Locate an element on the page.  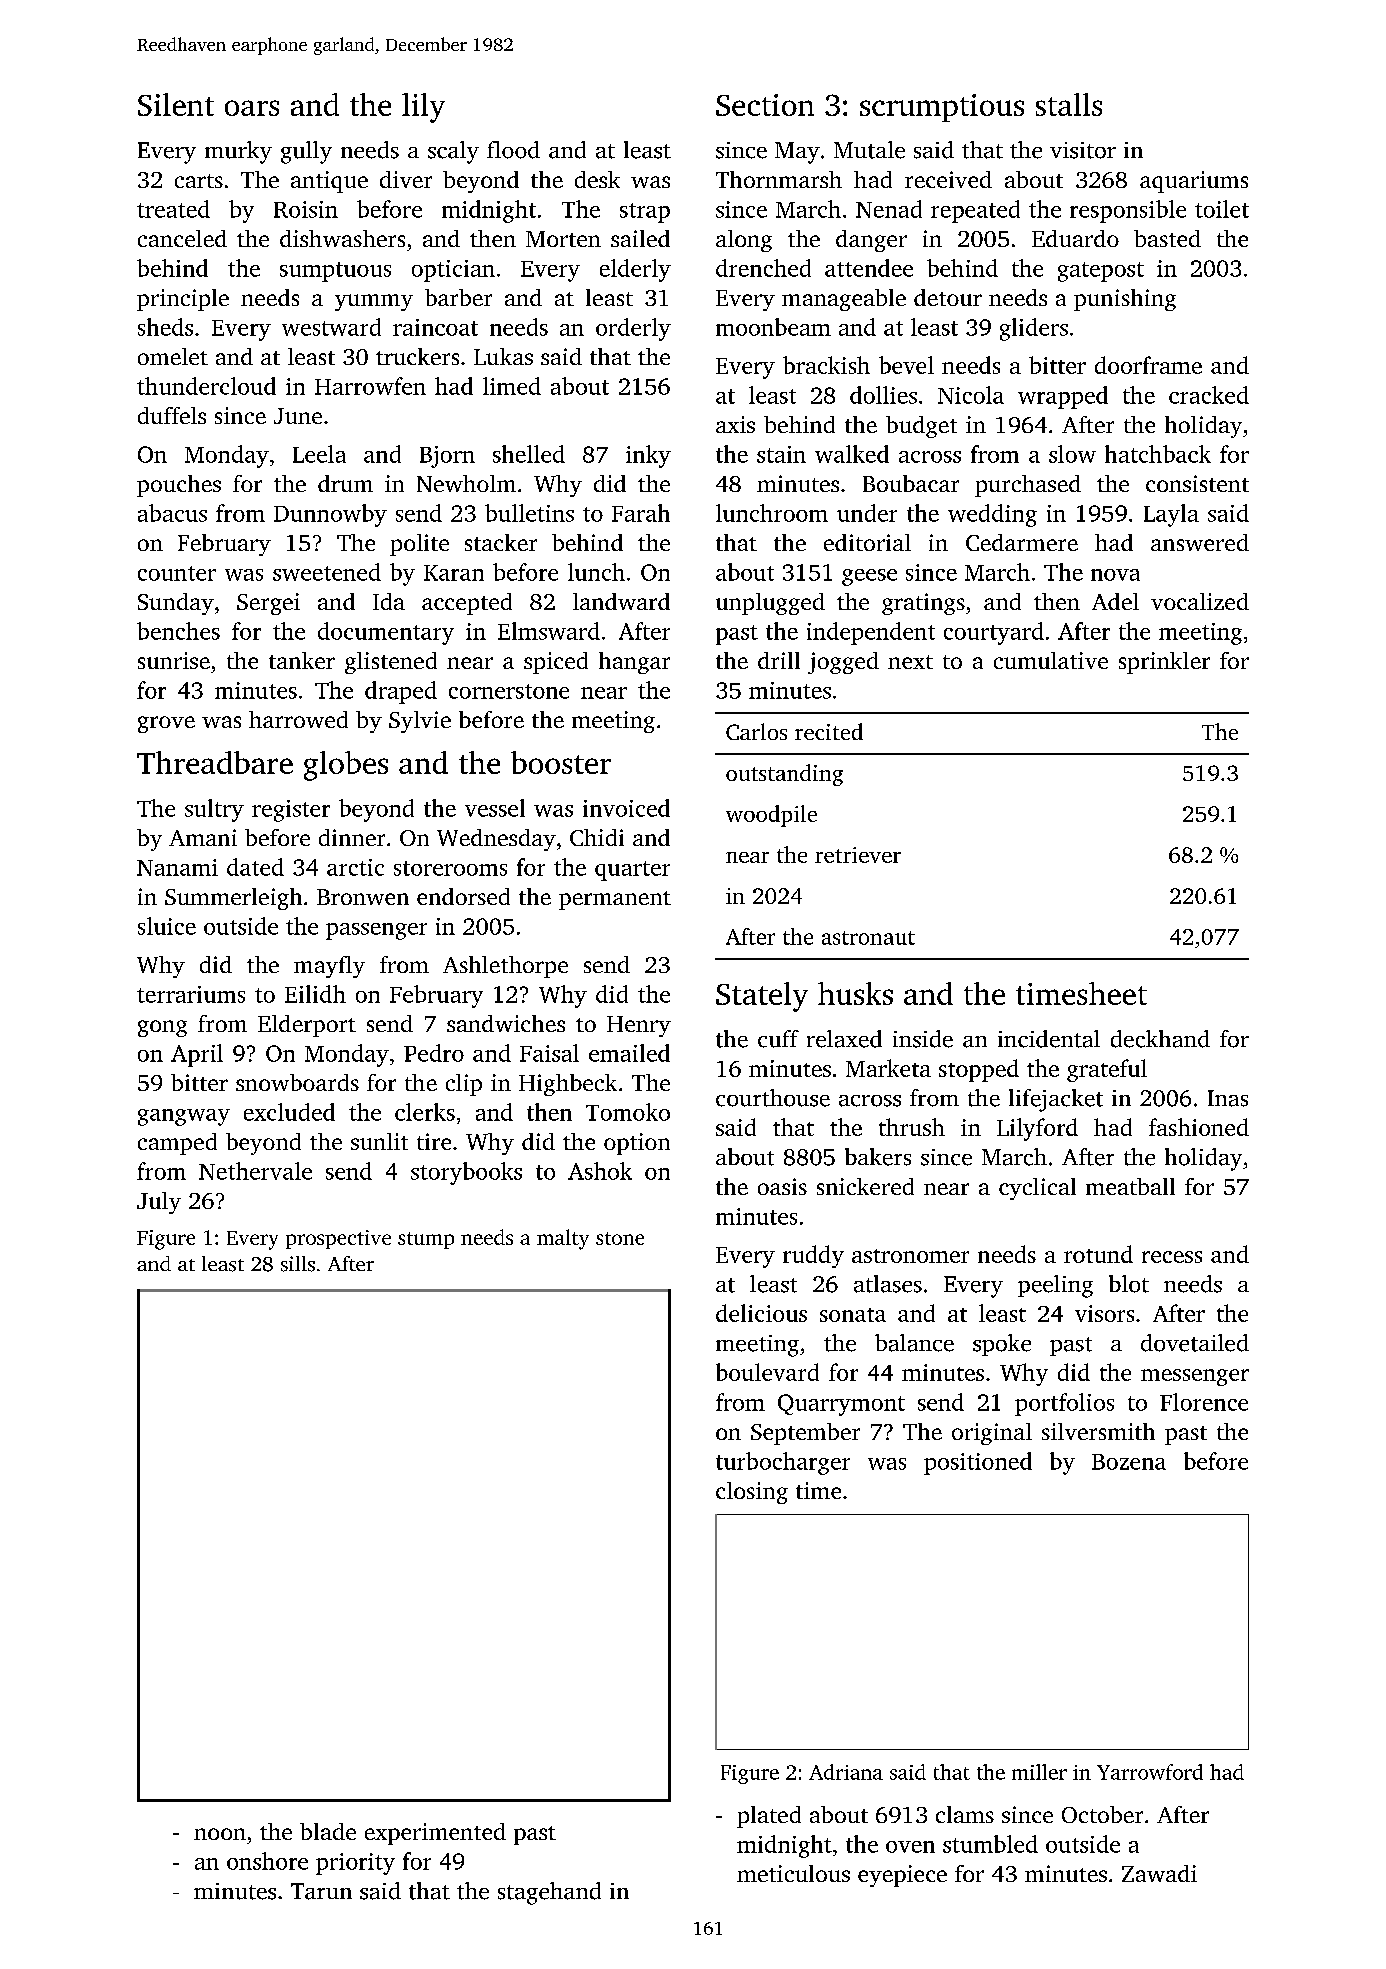
tanker is located at coordinates (302, 660).
